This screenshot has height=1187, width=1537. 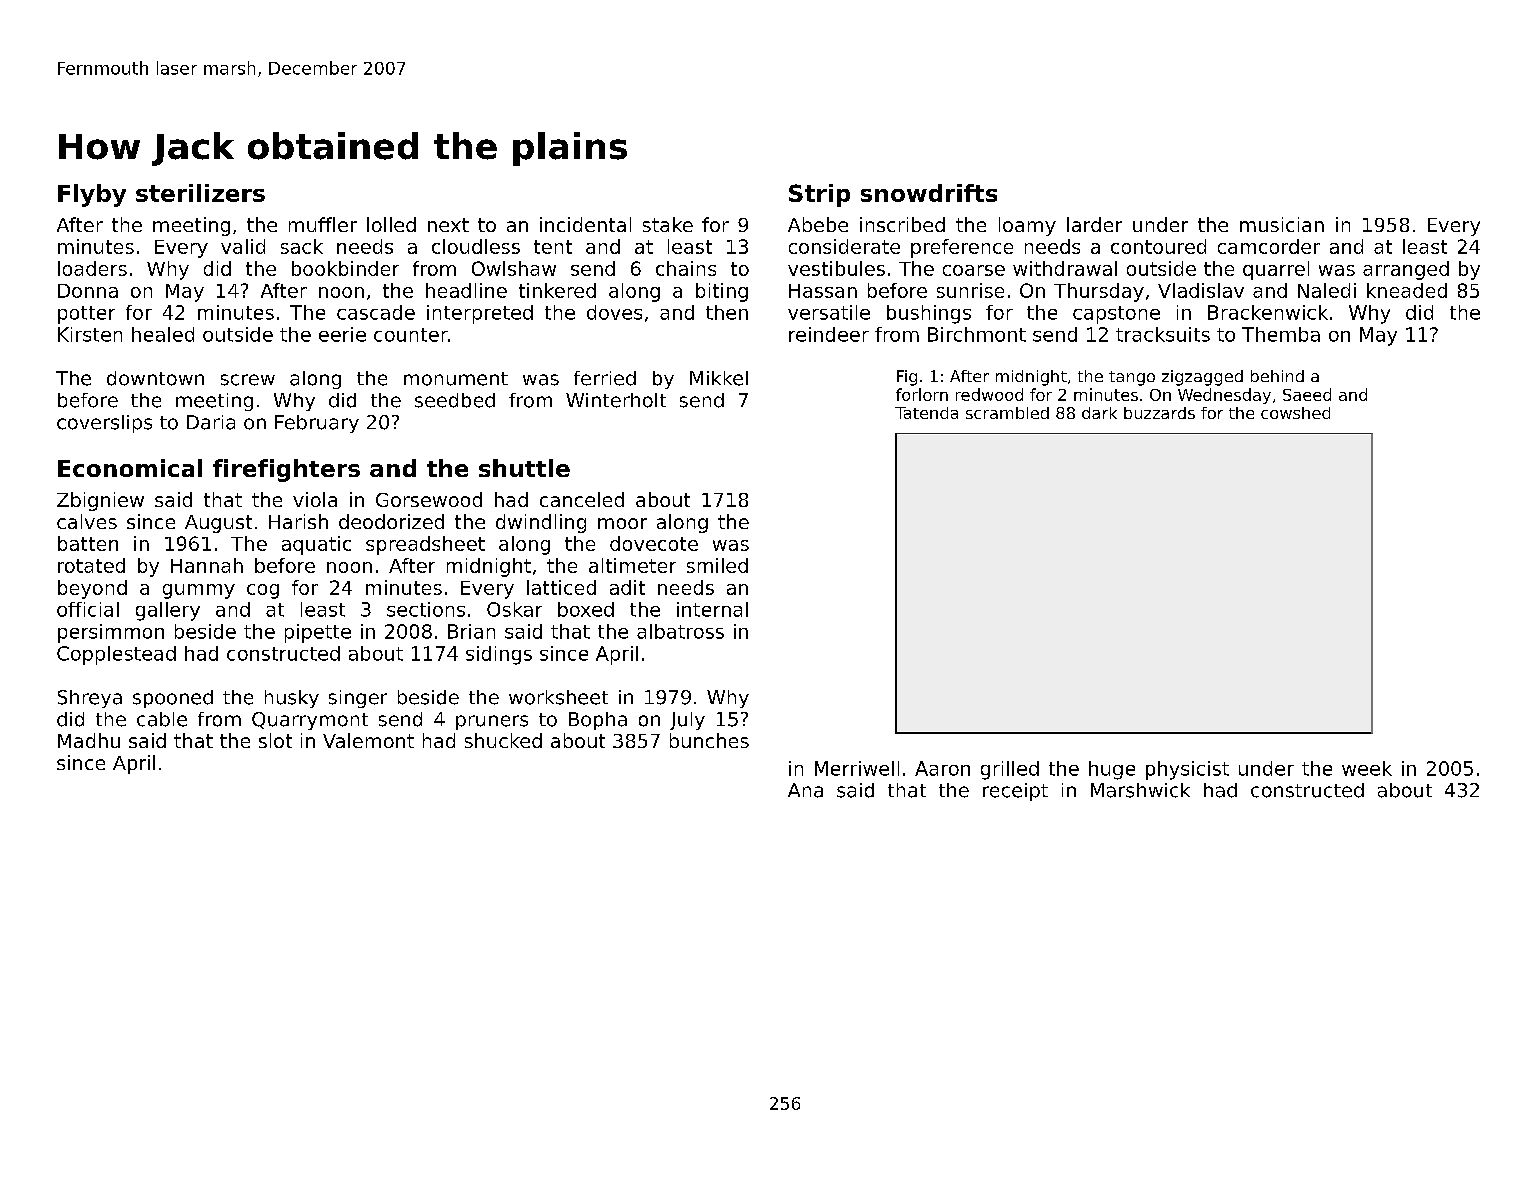 I want to click on Birchmont, so click(x=977, y=334).
